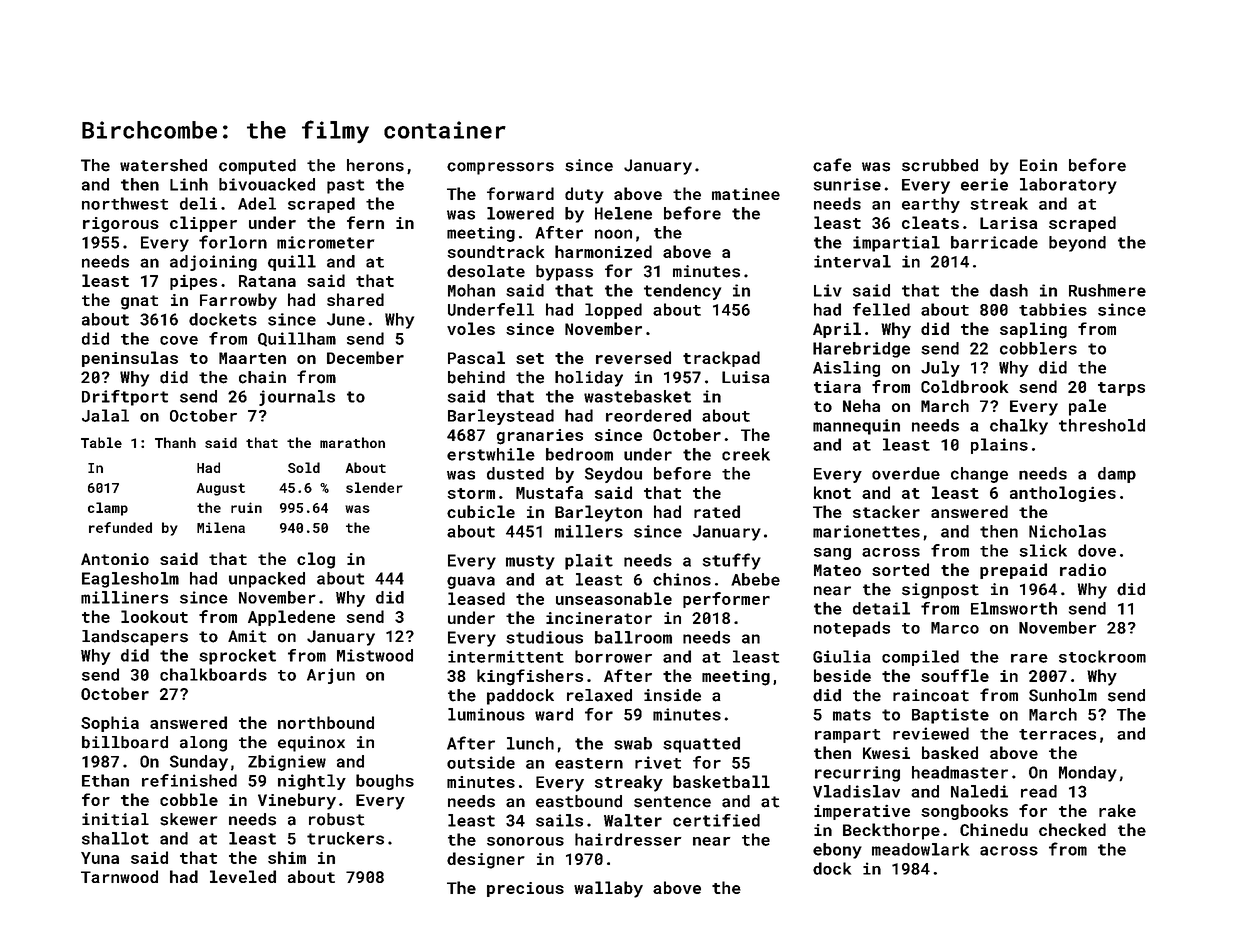 Image resolution: width=1233 pixels, height=952 pixels. What do you see at coordinates (1117, 810) in the page?
I see `rake` at bounding box center [1117, 810].
